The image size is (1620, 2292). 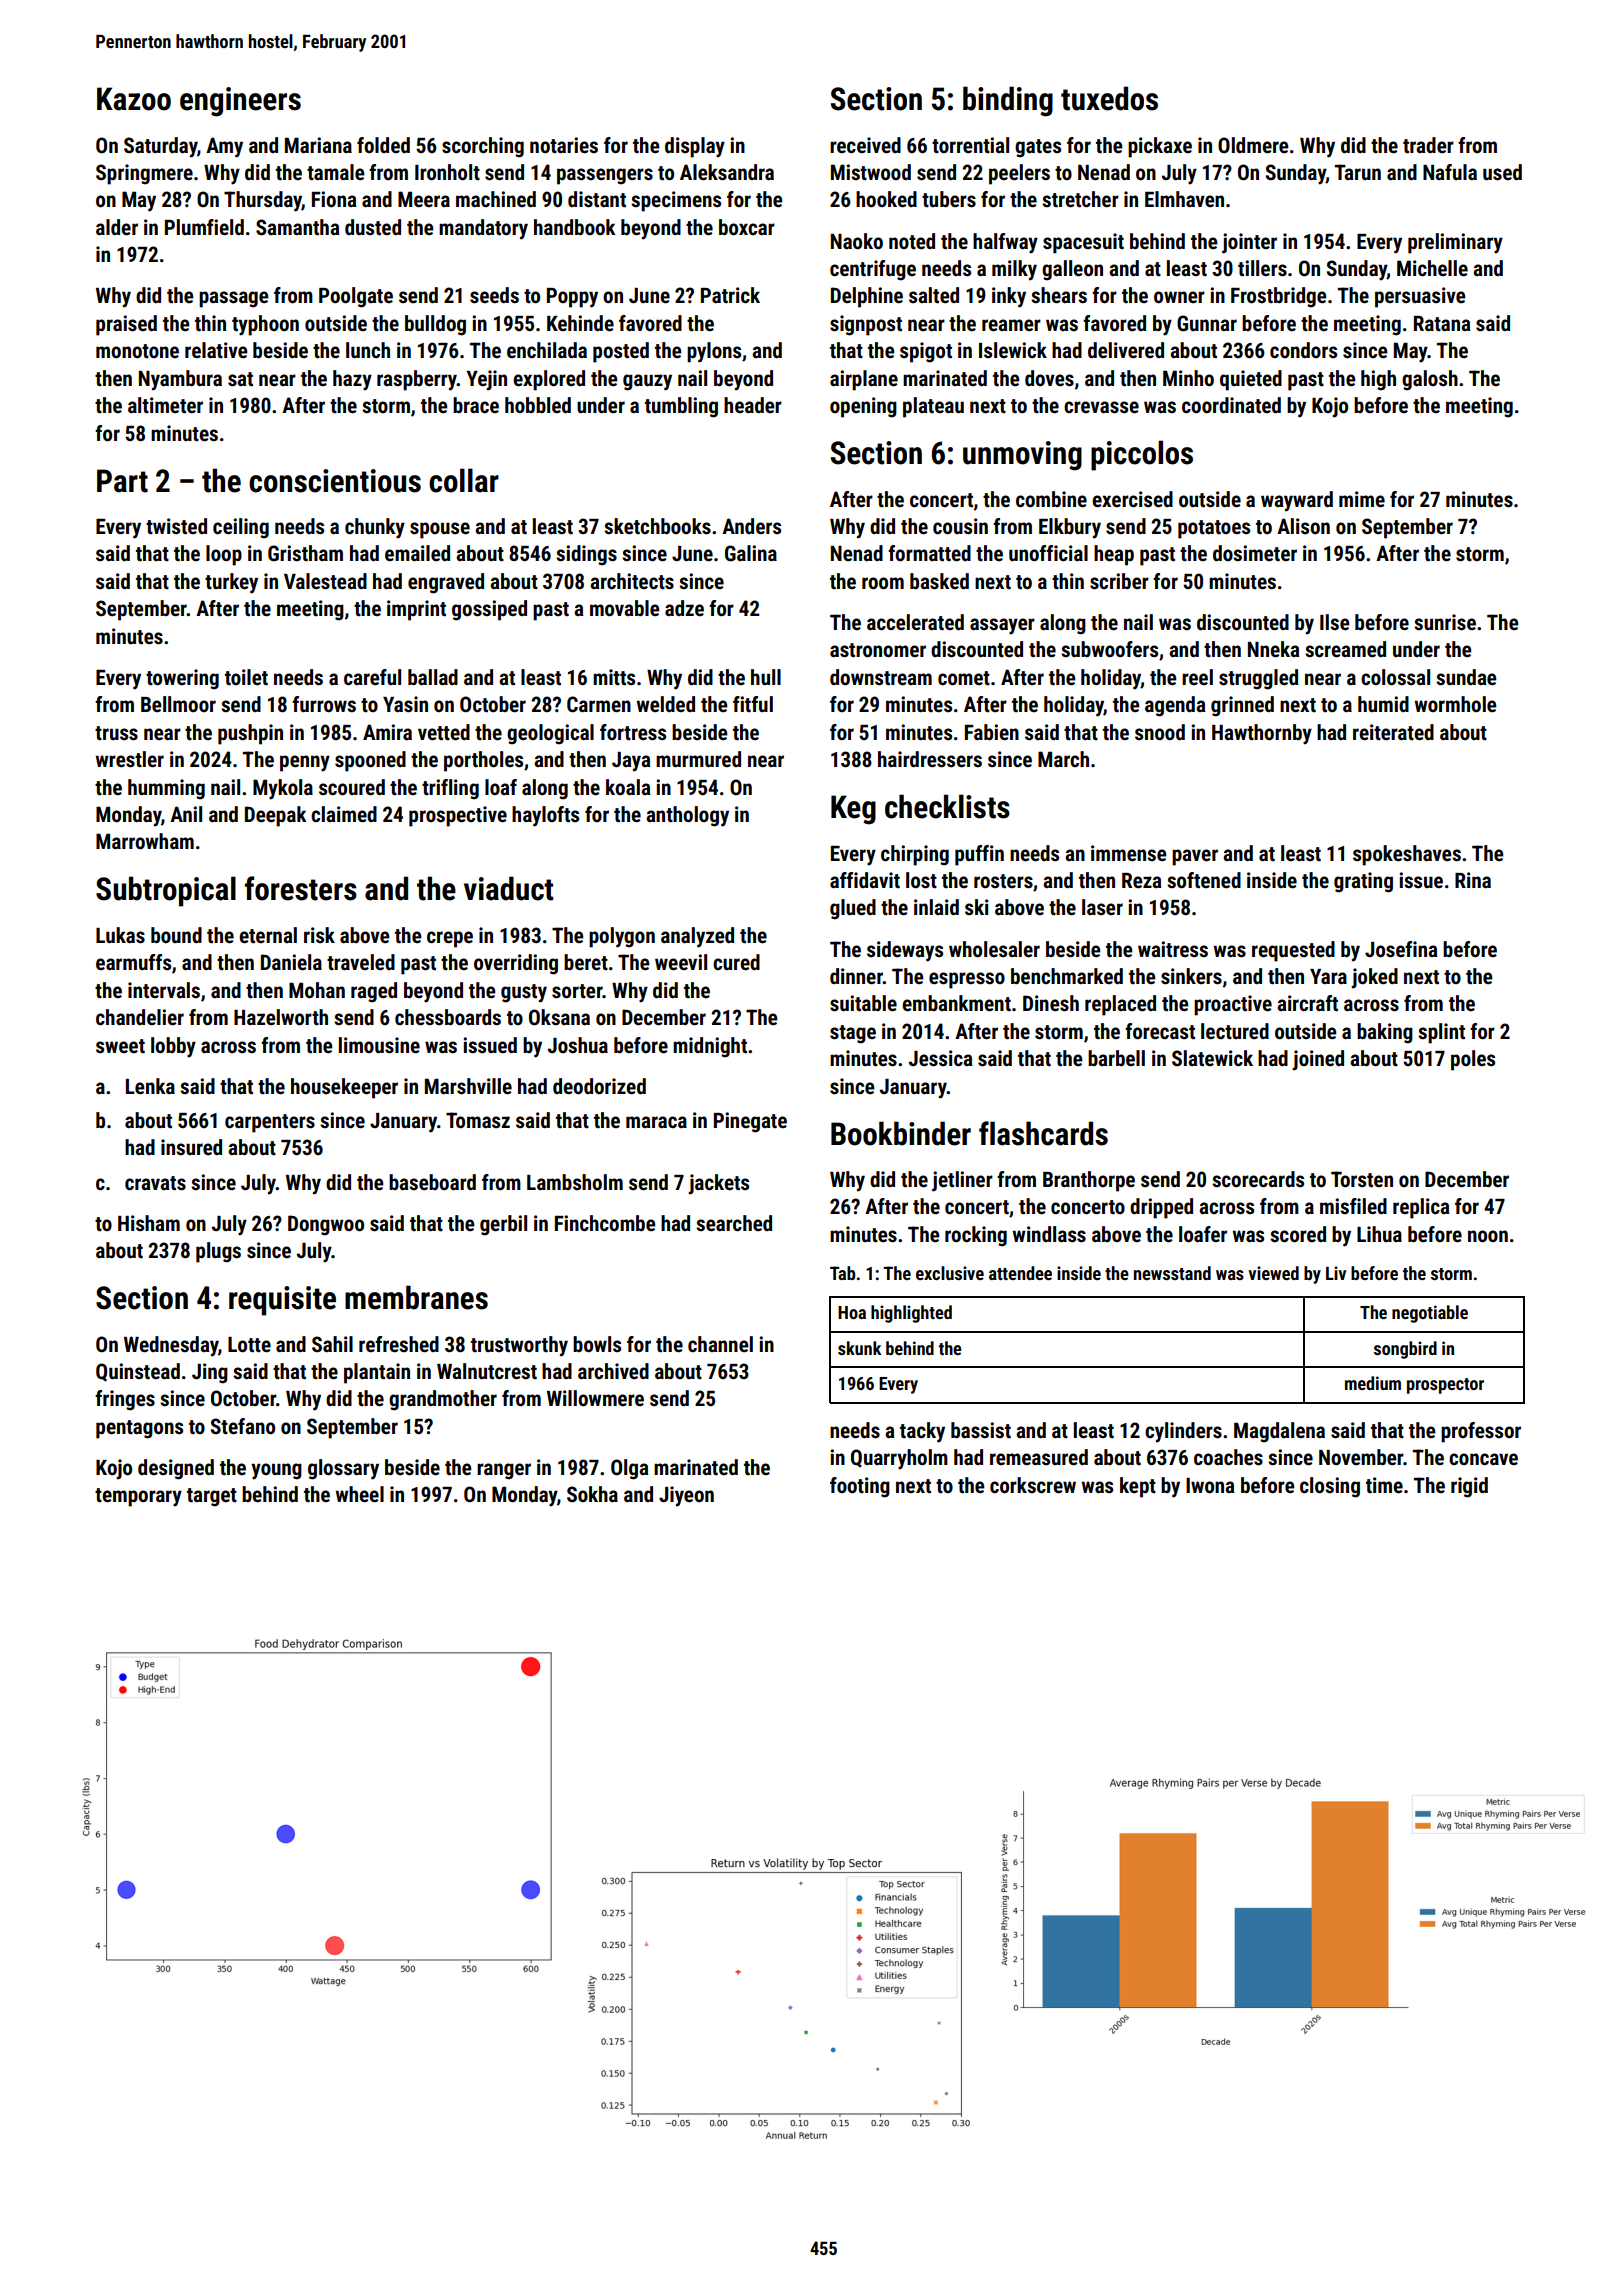 What do you see at coordinates (134, 99) in the document?
I see `Kazoo` at bounding box center [134, 99].
